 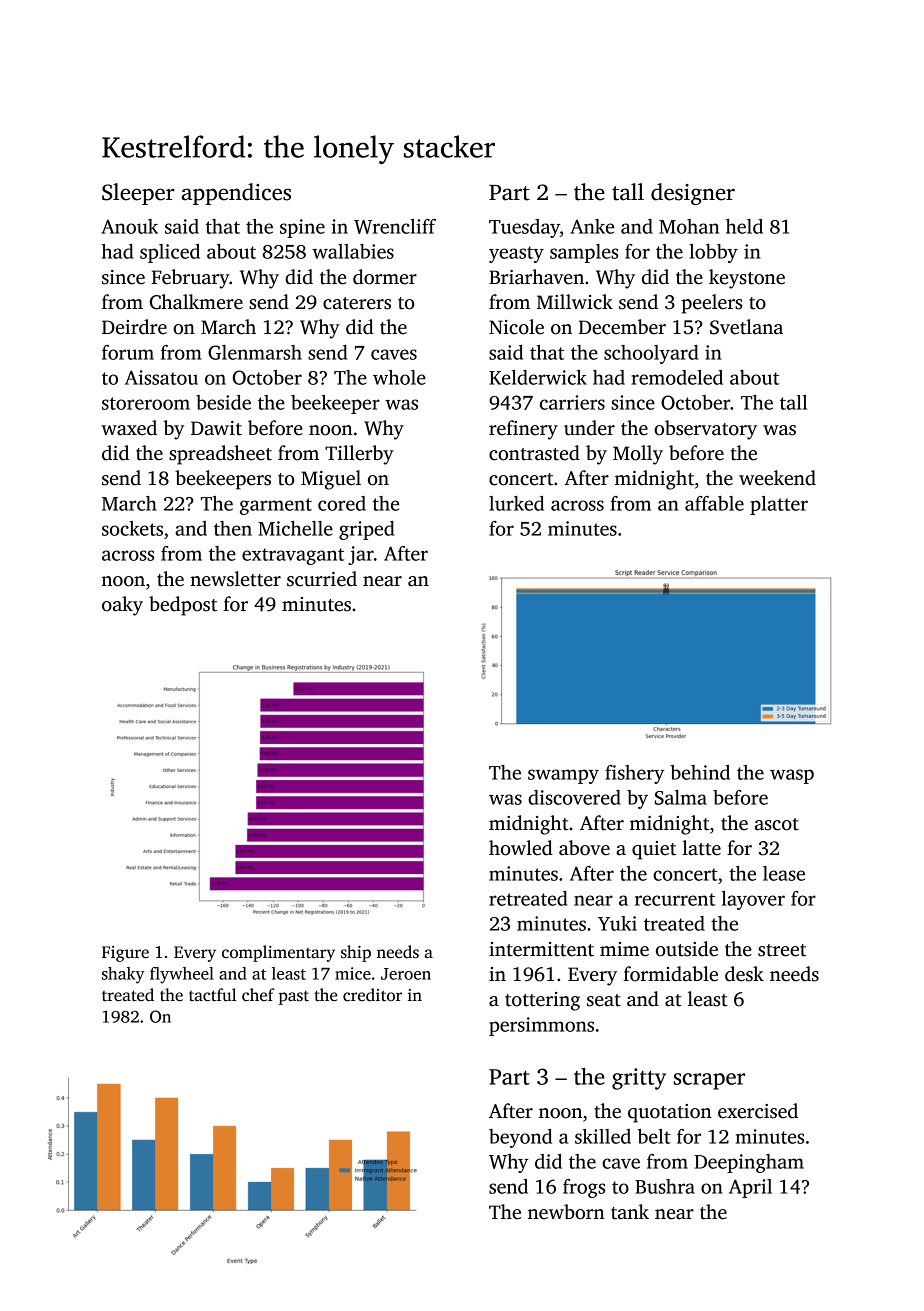 What do you see at coordinates (709, 1081) in the screenshot?
I see `scraper` at bounding box center [709, 1081].
